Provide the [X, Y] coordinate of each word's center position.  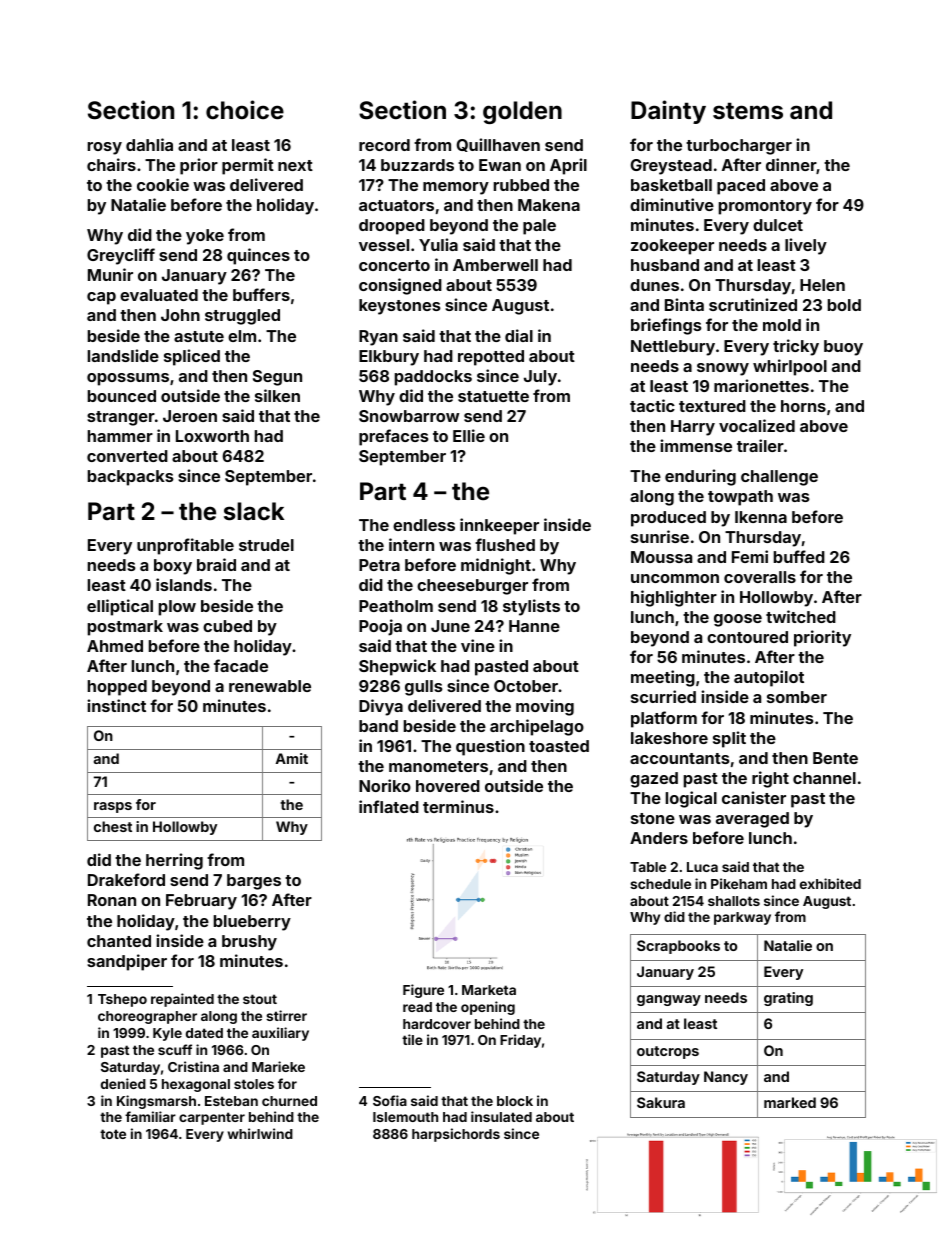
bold [844, 305]
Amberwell [495, 265]
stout [260, 999]
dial [519, 335]
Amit [292, 758]
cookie [163, 184]
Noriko [385, 785]
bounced [122, 396]
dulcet [778, 225]
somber [797, 697]
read [417, 1007]
